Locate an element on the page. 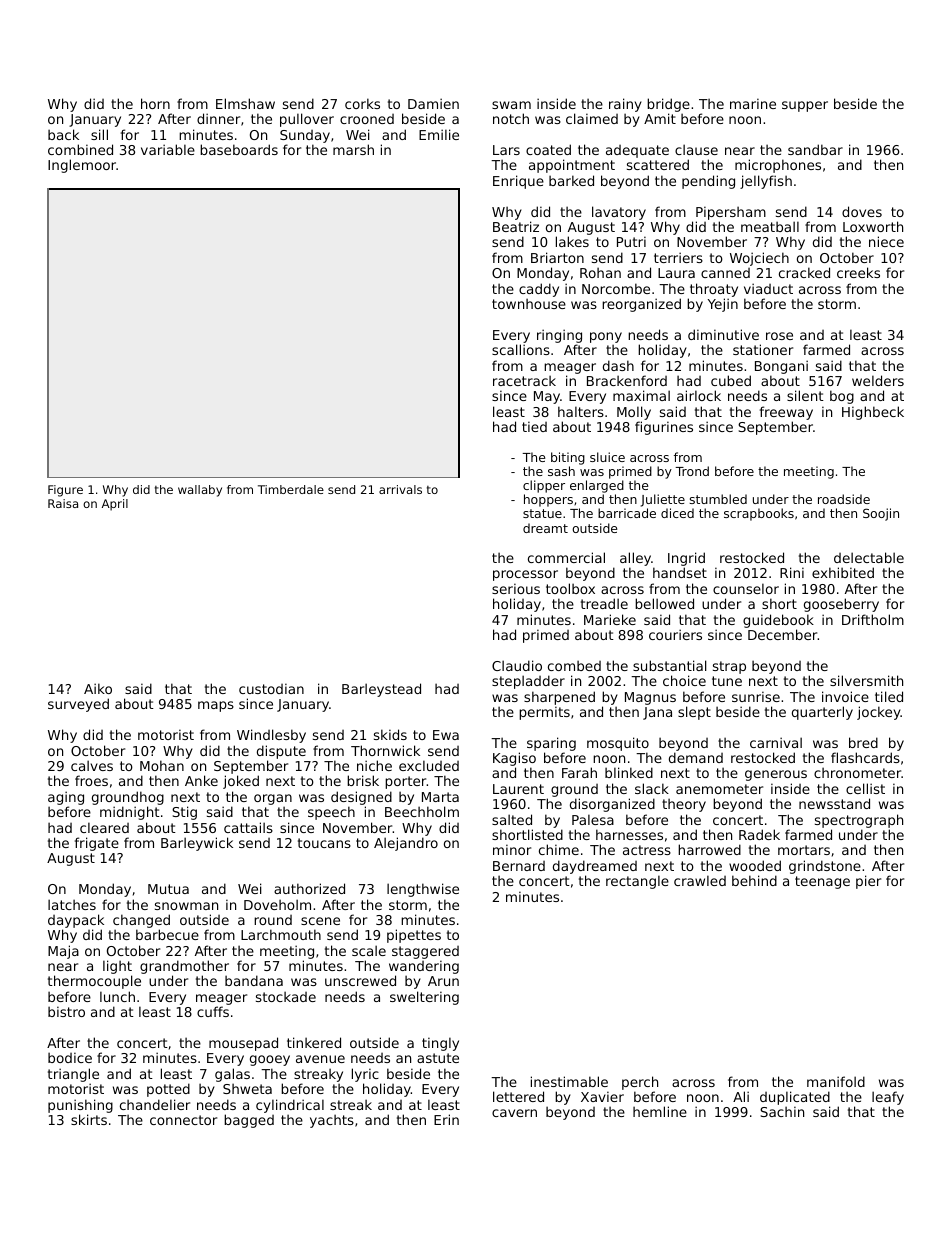 The height and width of the page is (1233, 952). Aiko is located at coordinates (98, 688).
